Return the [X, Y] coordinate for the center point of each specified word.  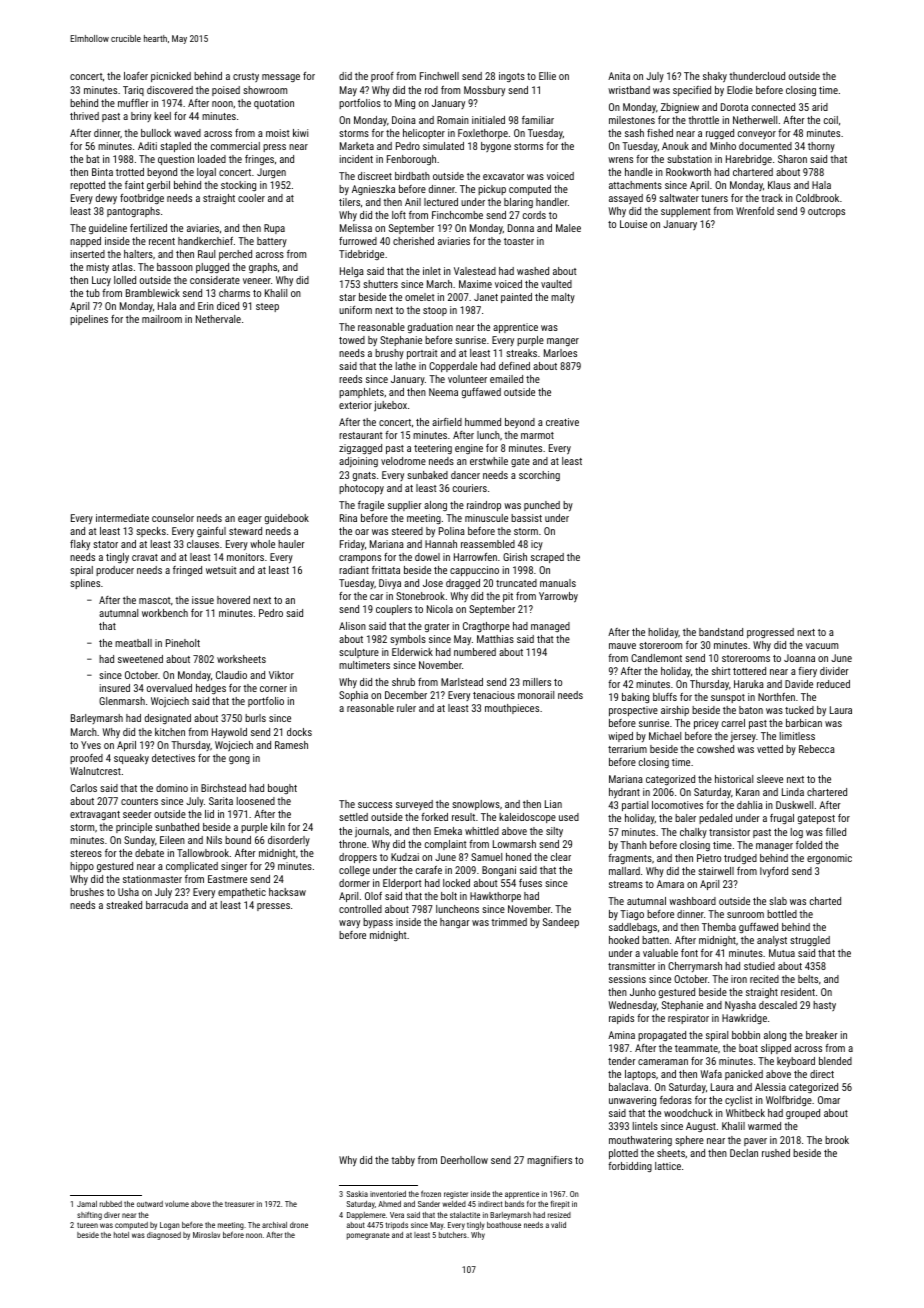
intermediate [122, 518]
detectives [173, 758]
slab [778, 901]
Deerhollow [464, 1160]
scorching [539, 476]
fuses [530, 883]
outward [150, 1204]
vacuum [822, 646]
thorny [821, 147]
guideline [108, 229]
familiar [538, 120]
